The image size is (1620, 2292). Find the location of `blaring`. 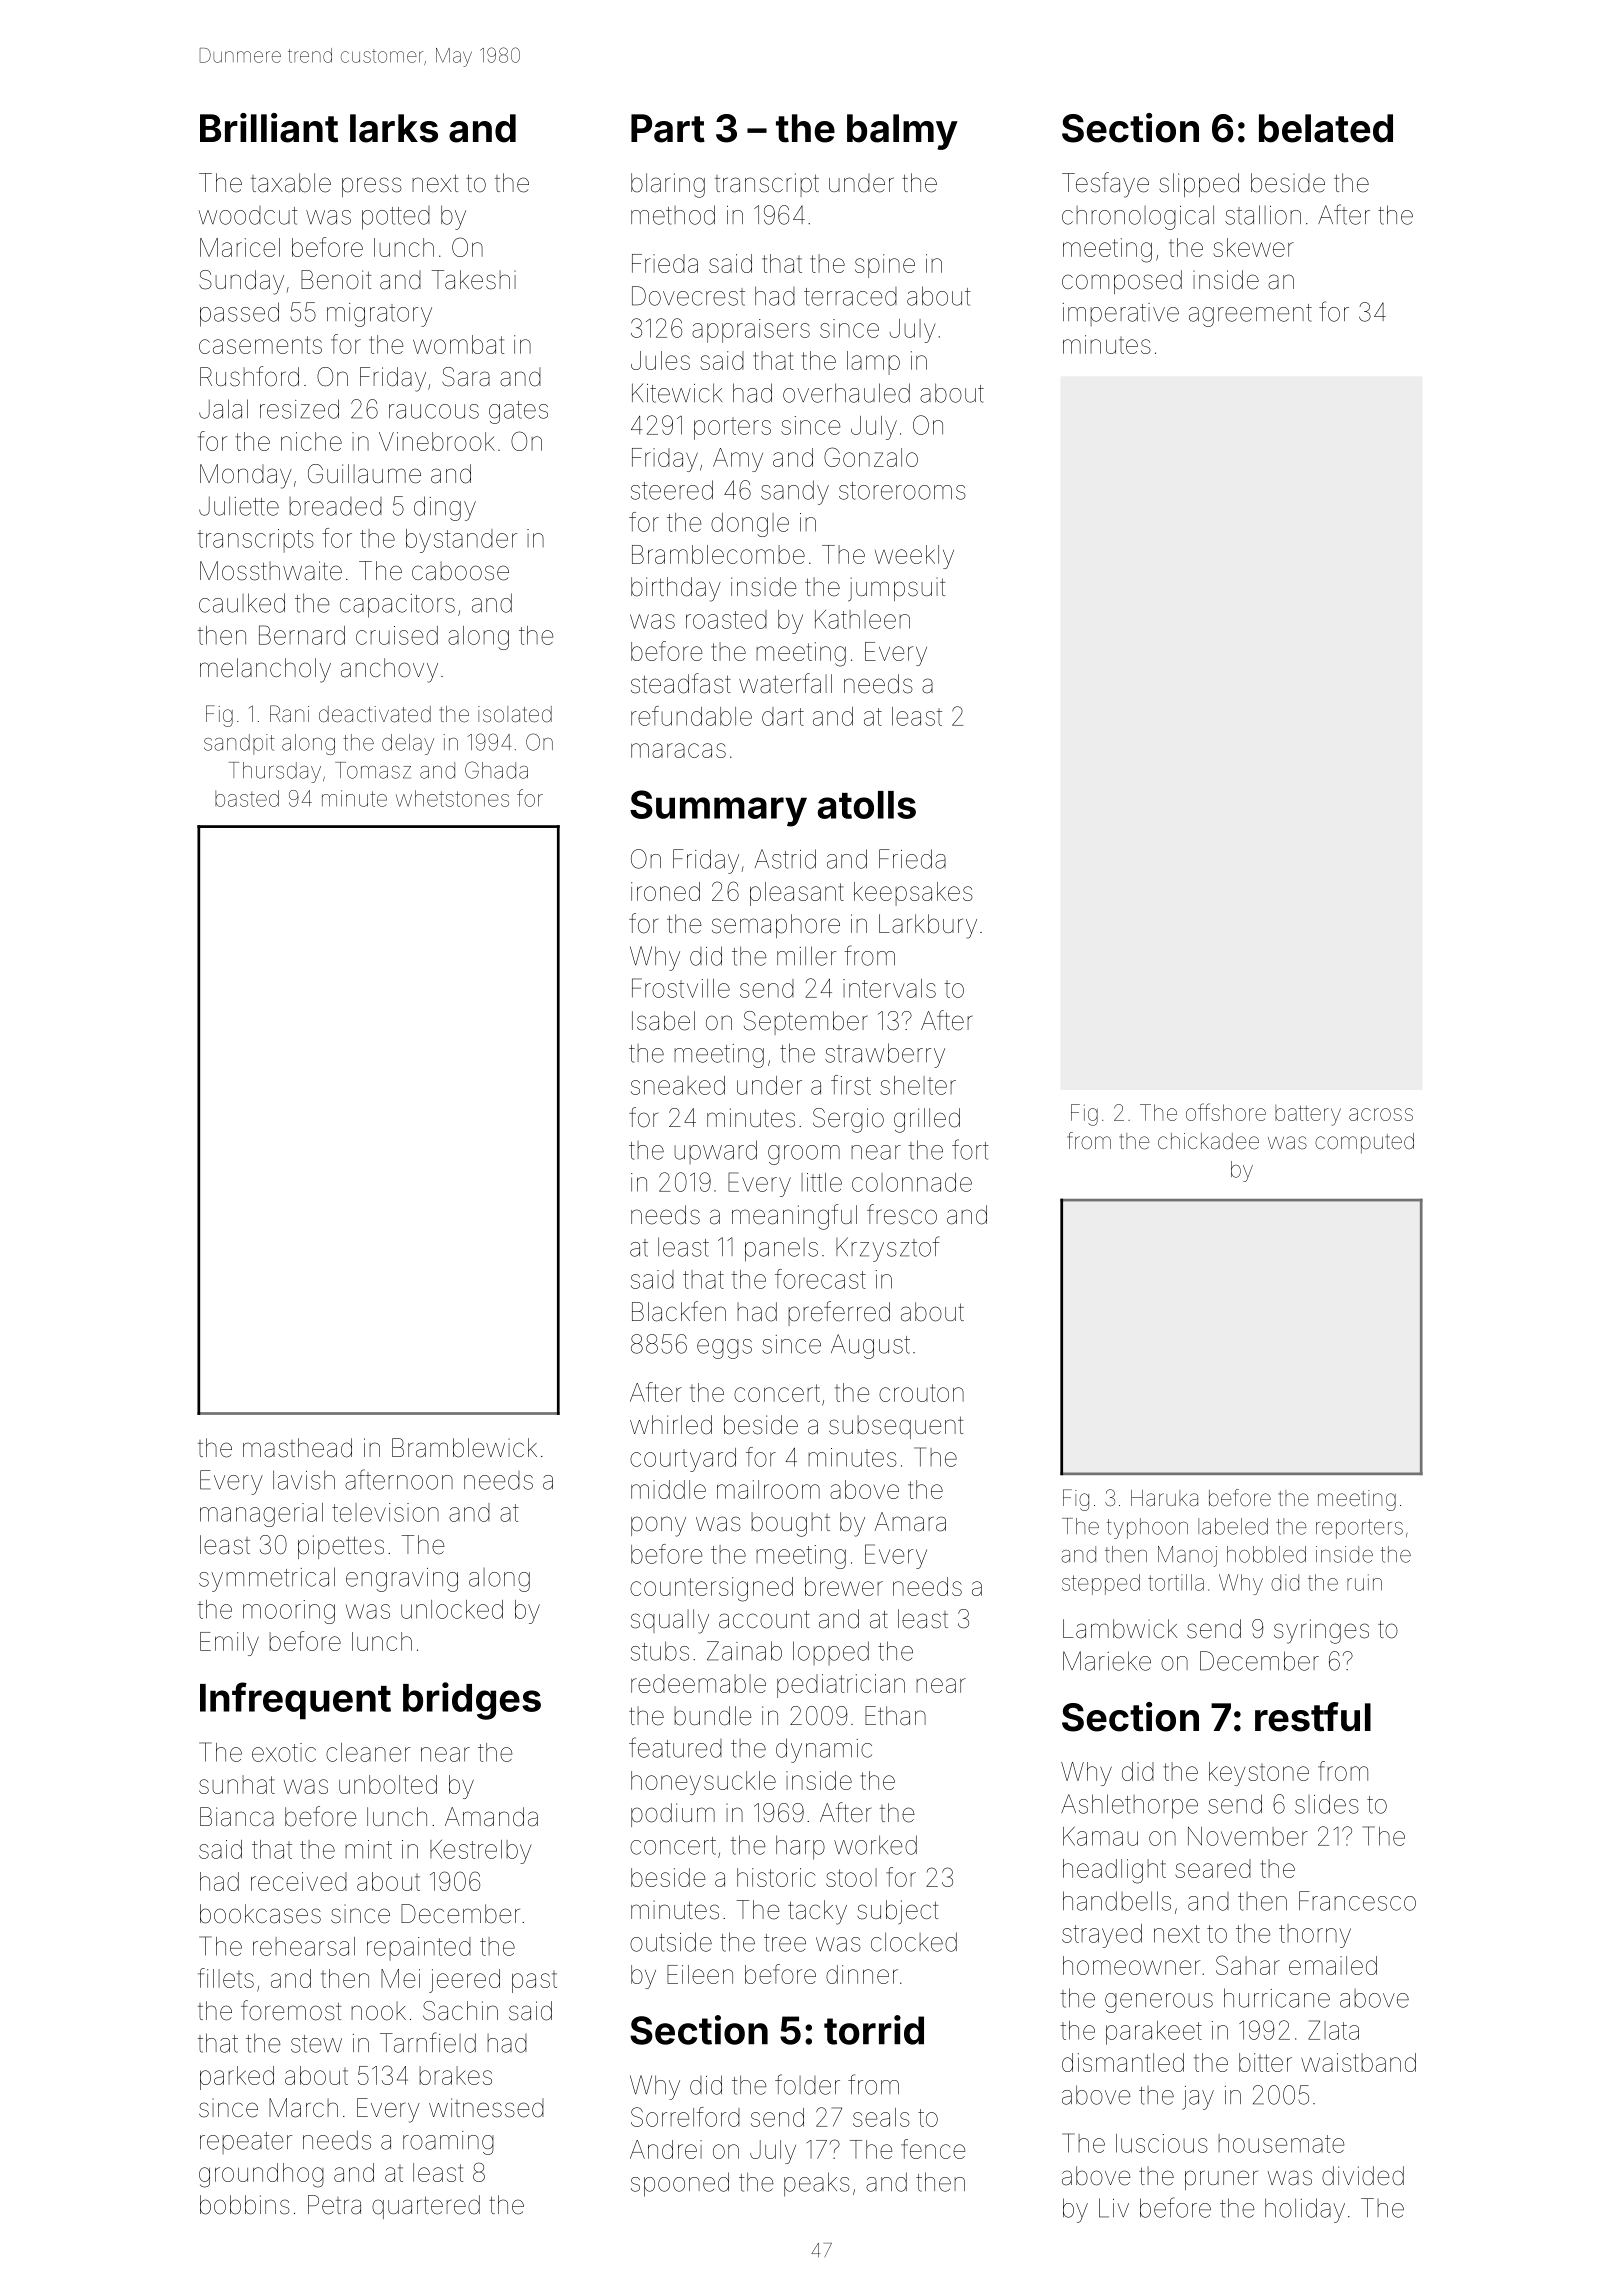

blaring is located at coordinates (668, 185).
